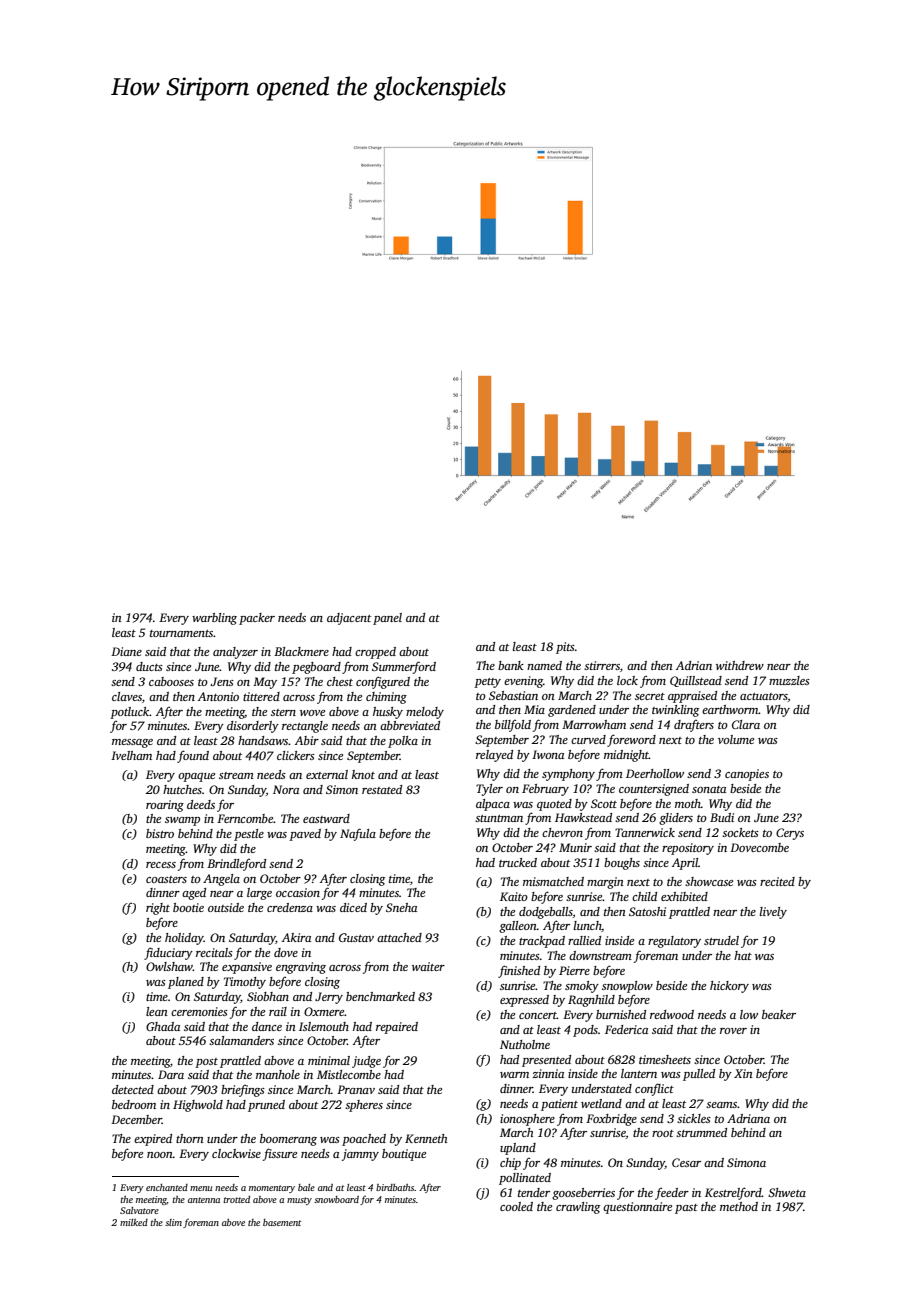 The height and width of the page is (1308, 924). I want to click on warbling, so click(214, 619).
